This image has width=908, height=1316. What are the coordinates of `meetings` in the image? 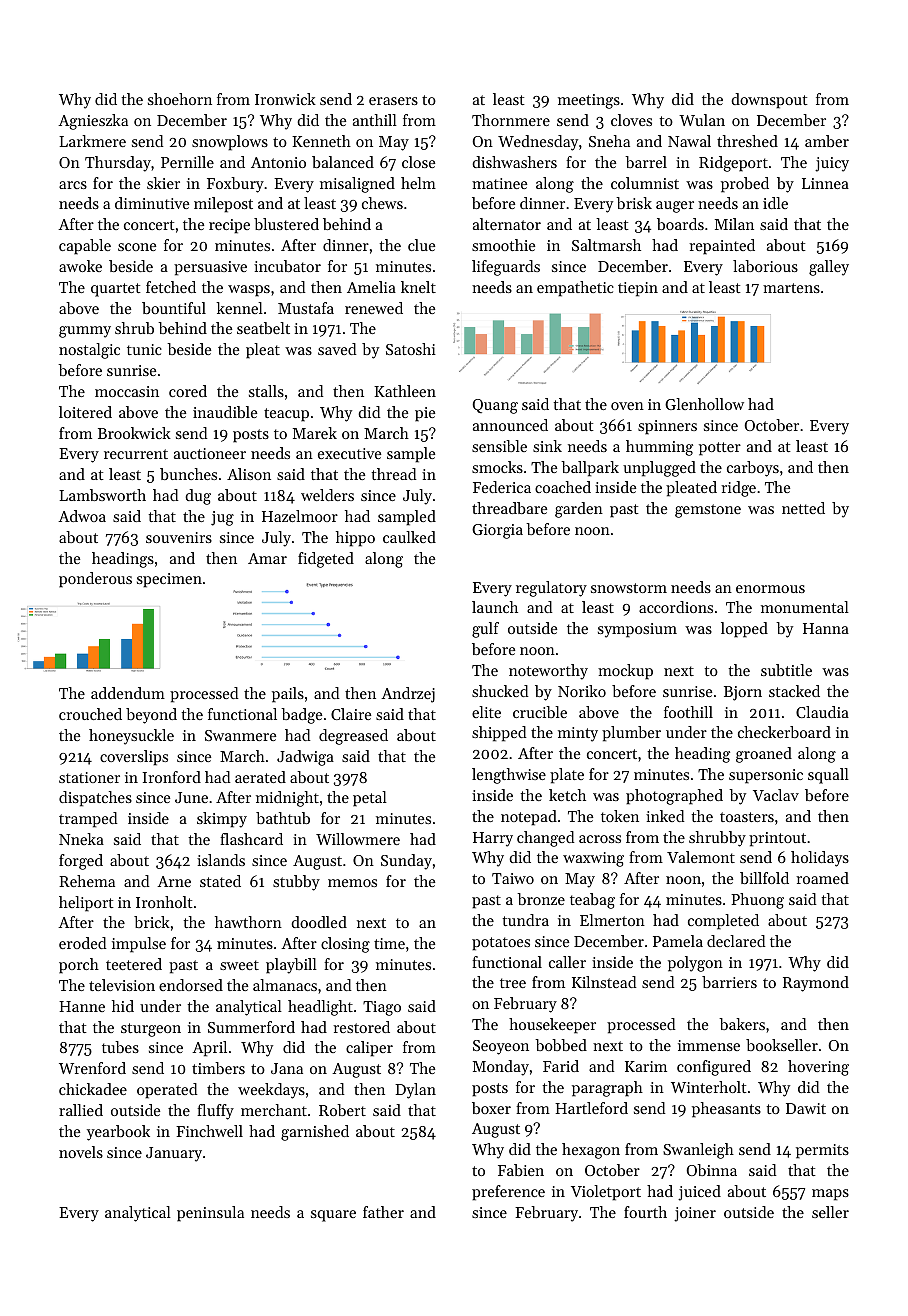 It's located at (589, 101).
